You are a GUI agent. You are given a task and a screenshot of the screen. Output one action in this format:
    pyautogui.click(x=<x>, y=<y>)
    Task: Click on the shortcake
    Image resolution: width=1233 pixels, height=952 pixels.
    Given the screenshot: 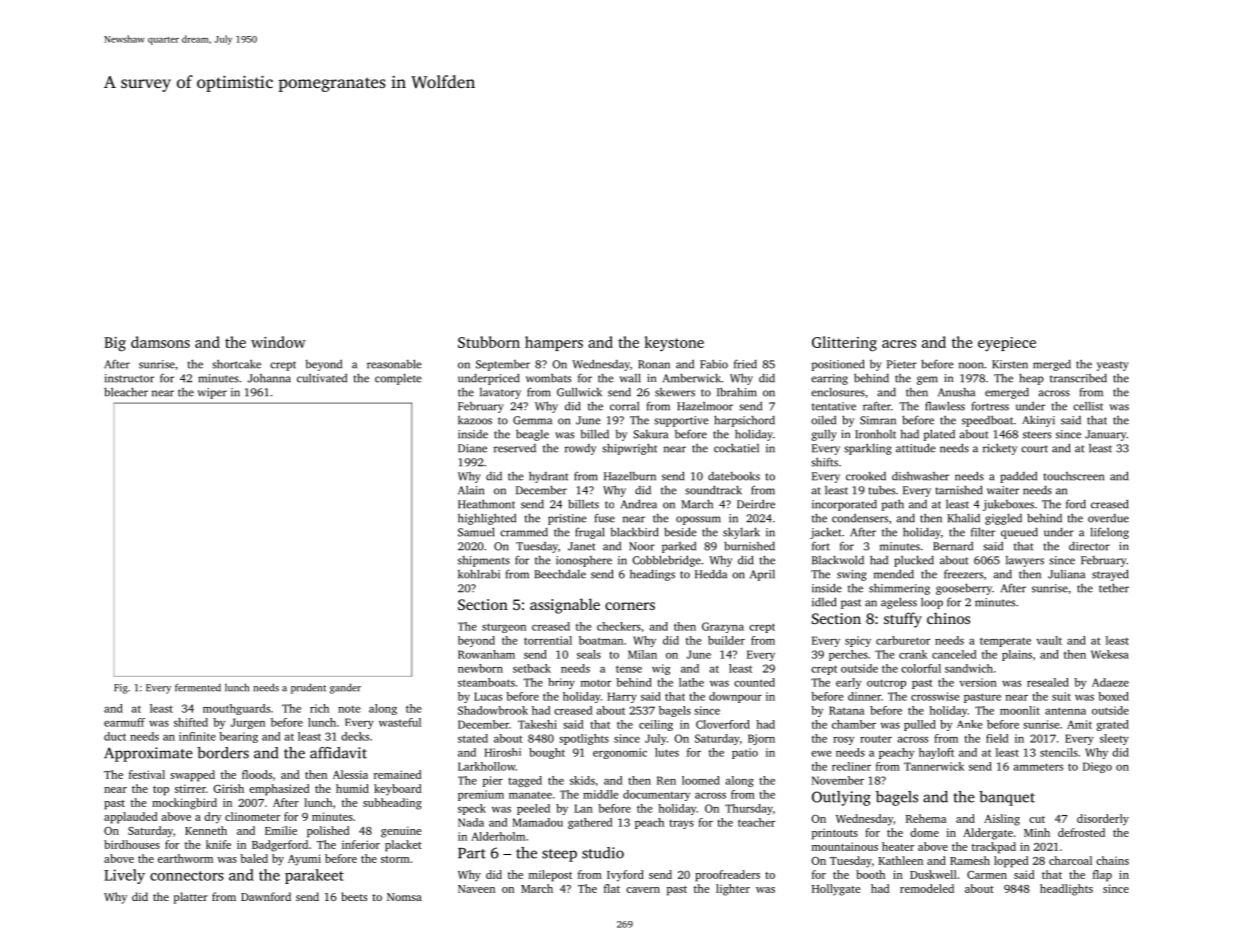 What is the action you would take?
    pyautogui.click(x=236, y=364)
